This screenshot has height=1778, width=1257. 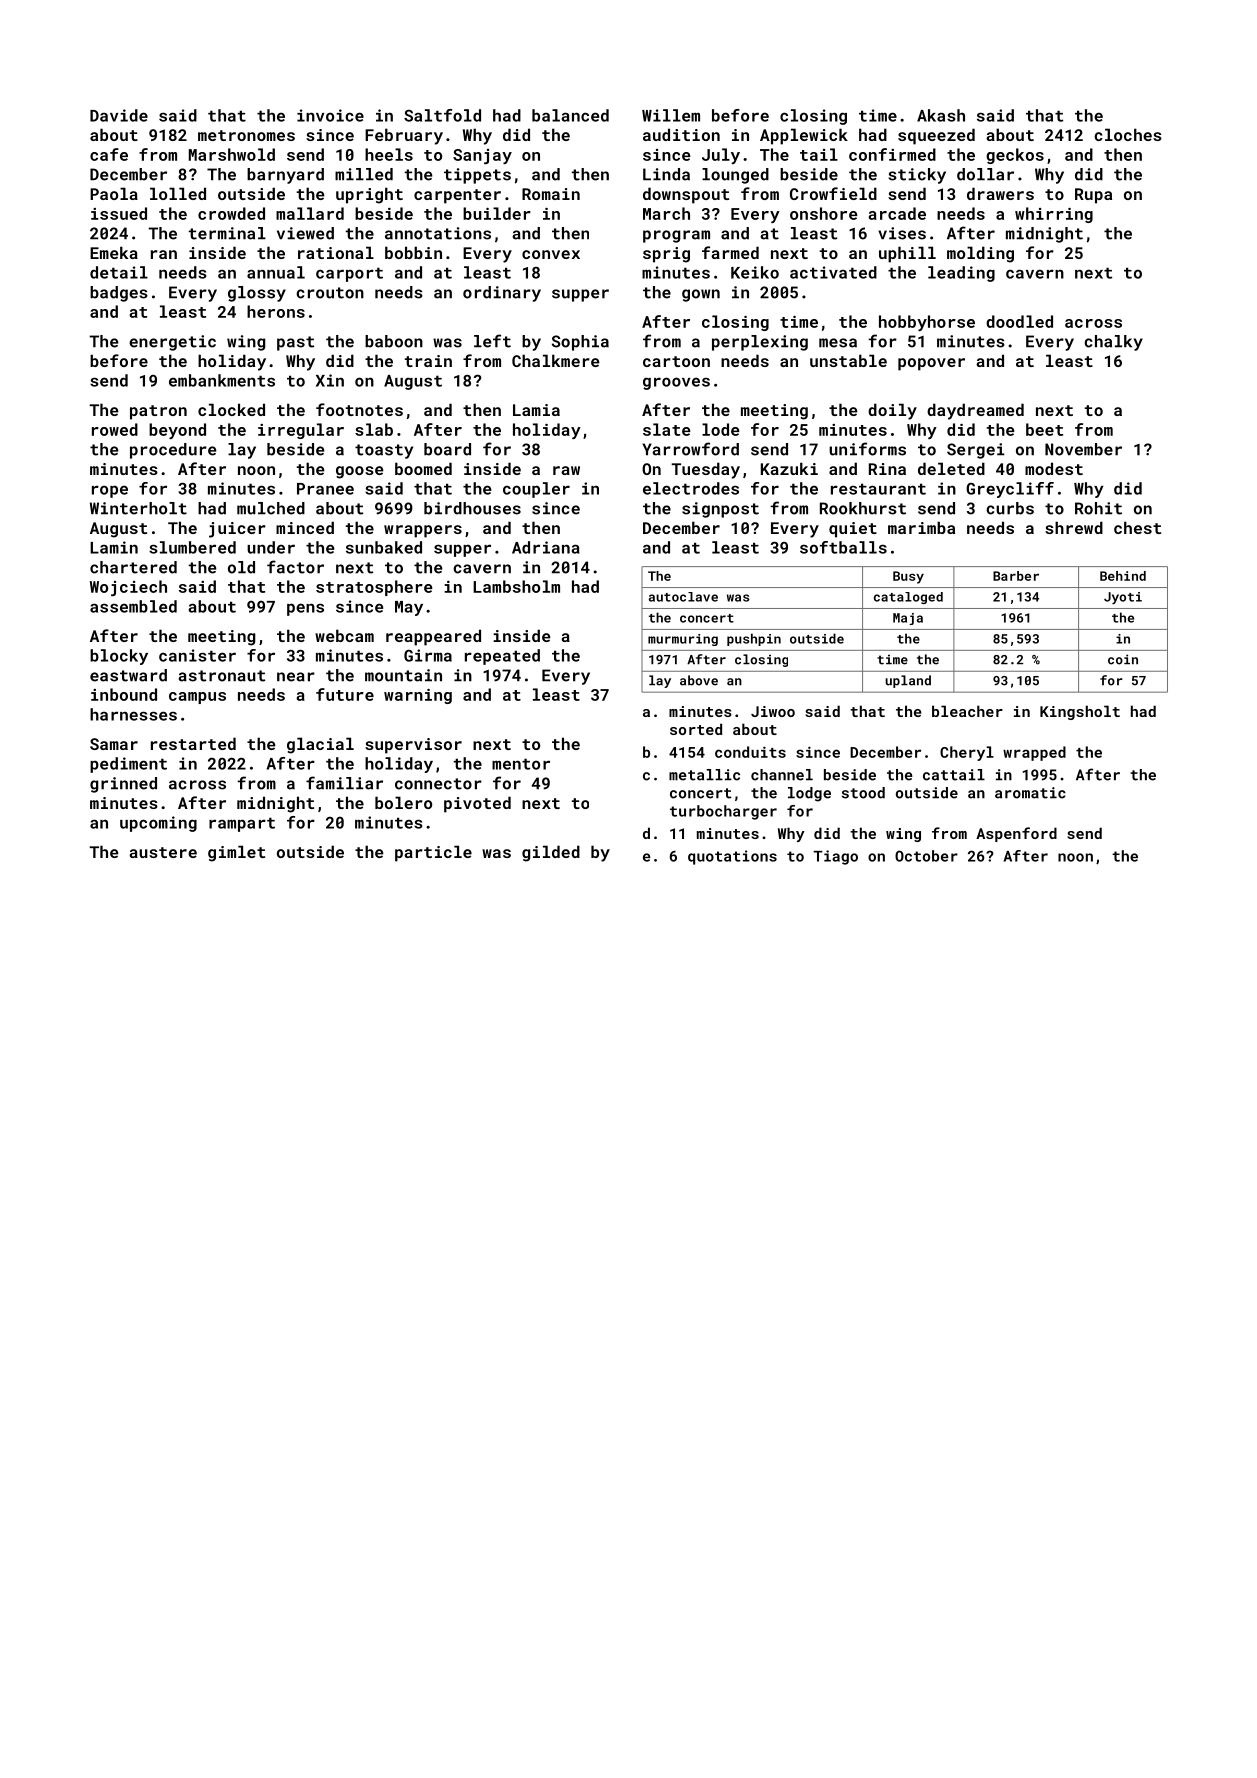 What do you see at coordinates (163, 852) in the screenshot?
I see `austere` at bounding box center [163, 852].
